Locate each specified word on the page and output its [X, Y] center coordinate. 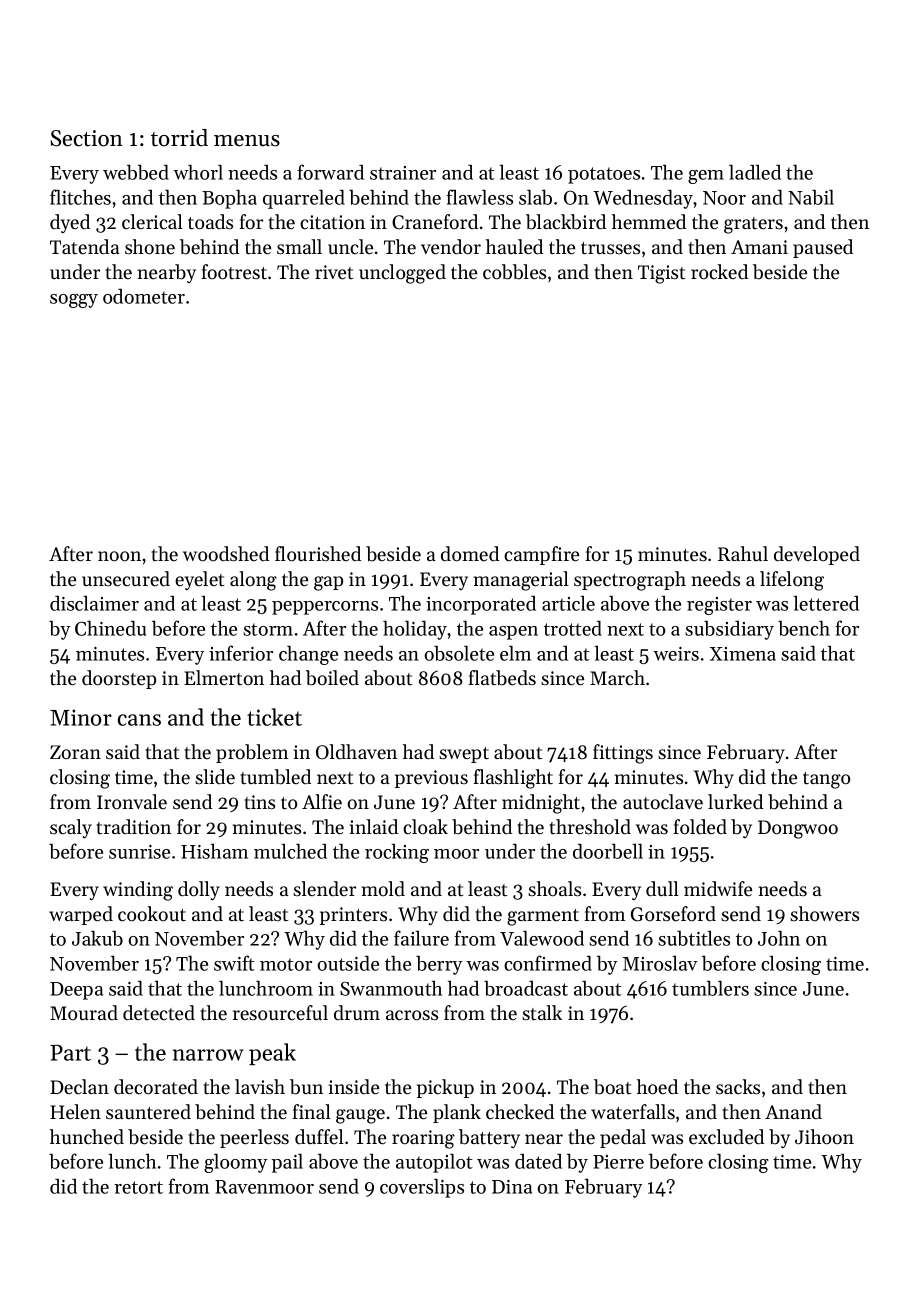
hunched [87, 1137]
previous [431, 779]
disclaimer [94, 603]
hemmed [649, 222]
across [412, 1015]
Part [70, 1053]
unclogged [402, 274]
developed [817, 555]
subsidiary [729, 630]
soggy [74, 301]
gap [328, 583]
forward [330, 172]
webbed [136, 172]
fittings [623, 754]
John [779, 938]
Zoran [75, 752]
